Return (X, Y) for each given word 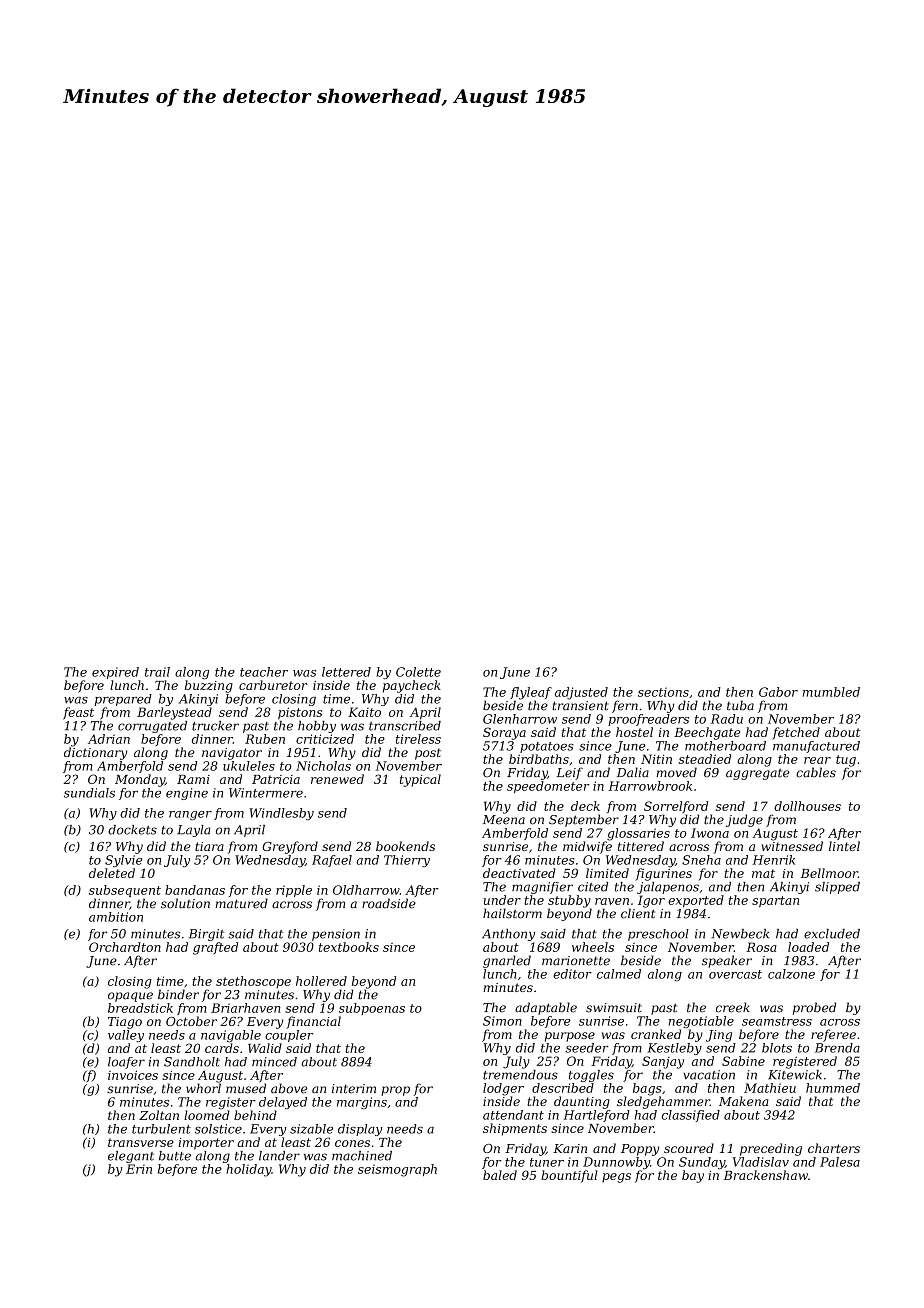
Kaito (364, 712)
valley (126, 1036)
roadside (389, 903)
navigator (232, 754)
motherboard (725, 746)
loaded (808, 947)
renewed (337, 779)
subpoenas (372, 1009)
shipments (515, 1129)
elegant (131, 1157)
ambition (116, 917)
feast (78, 713)
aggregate (757, 774)
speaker (727, 961)
